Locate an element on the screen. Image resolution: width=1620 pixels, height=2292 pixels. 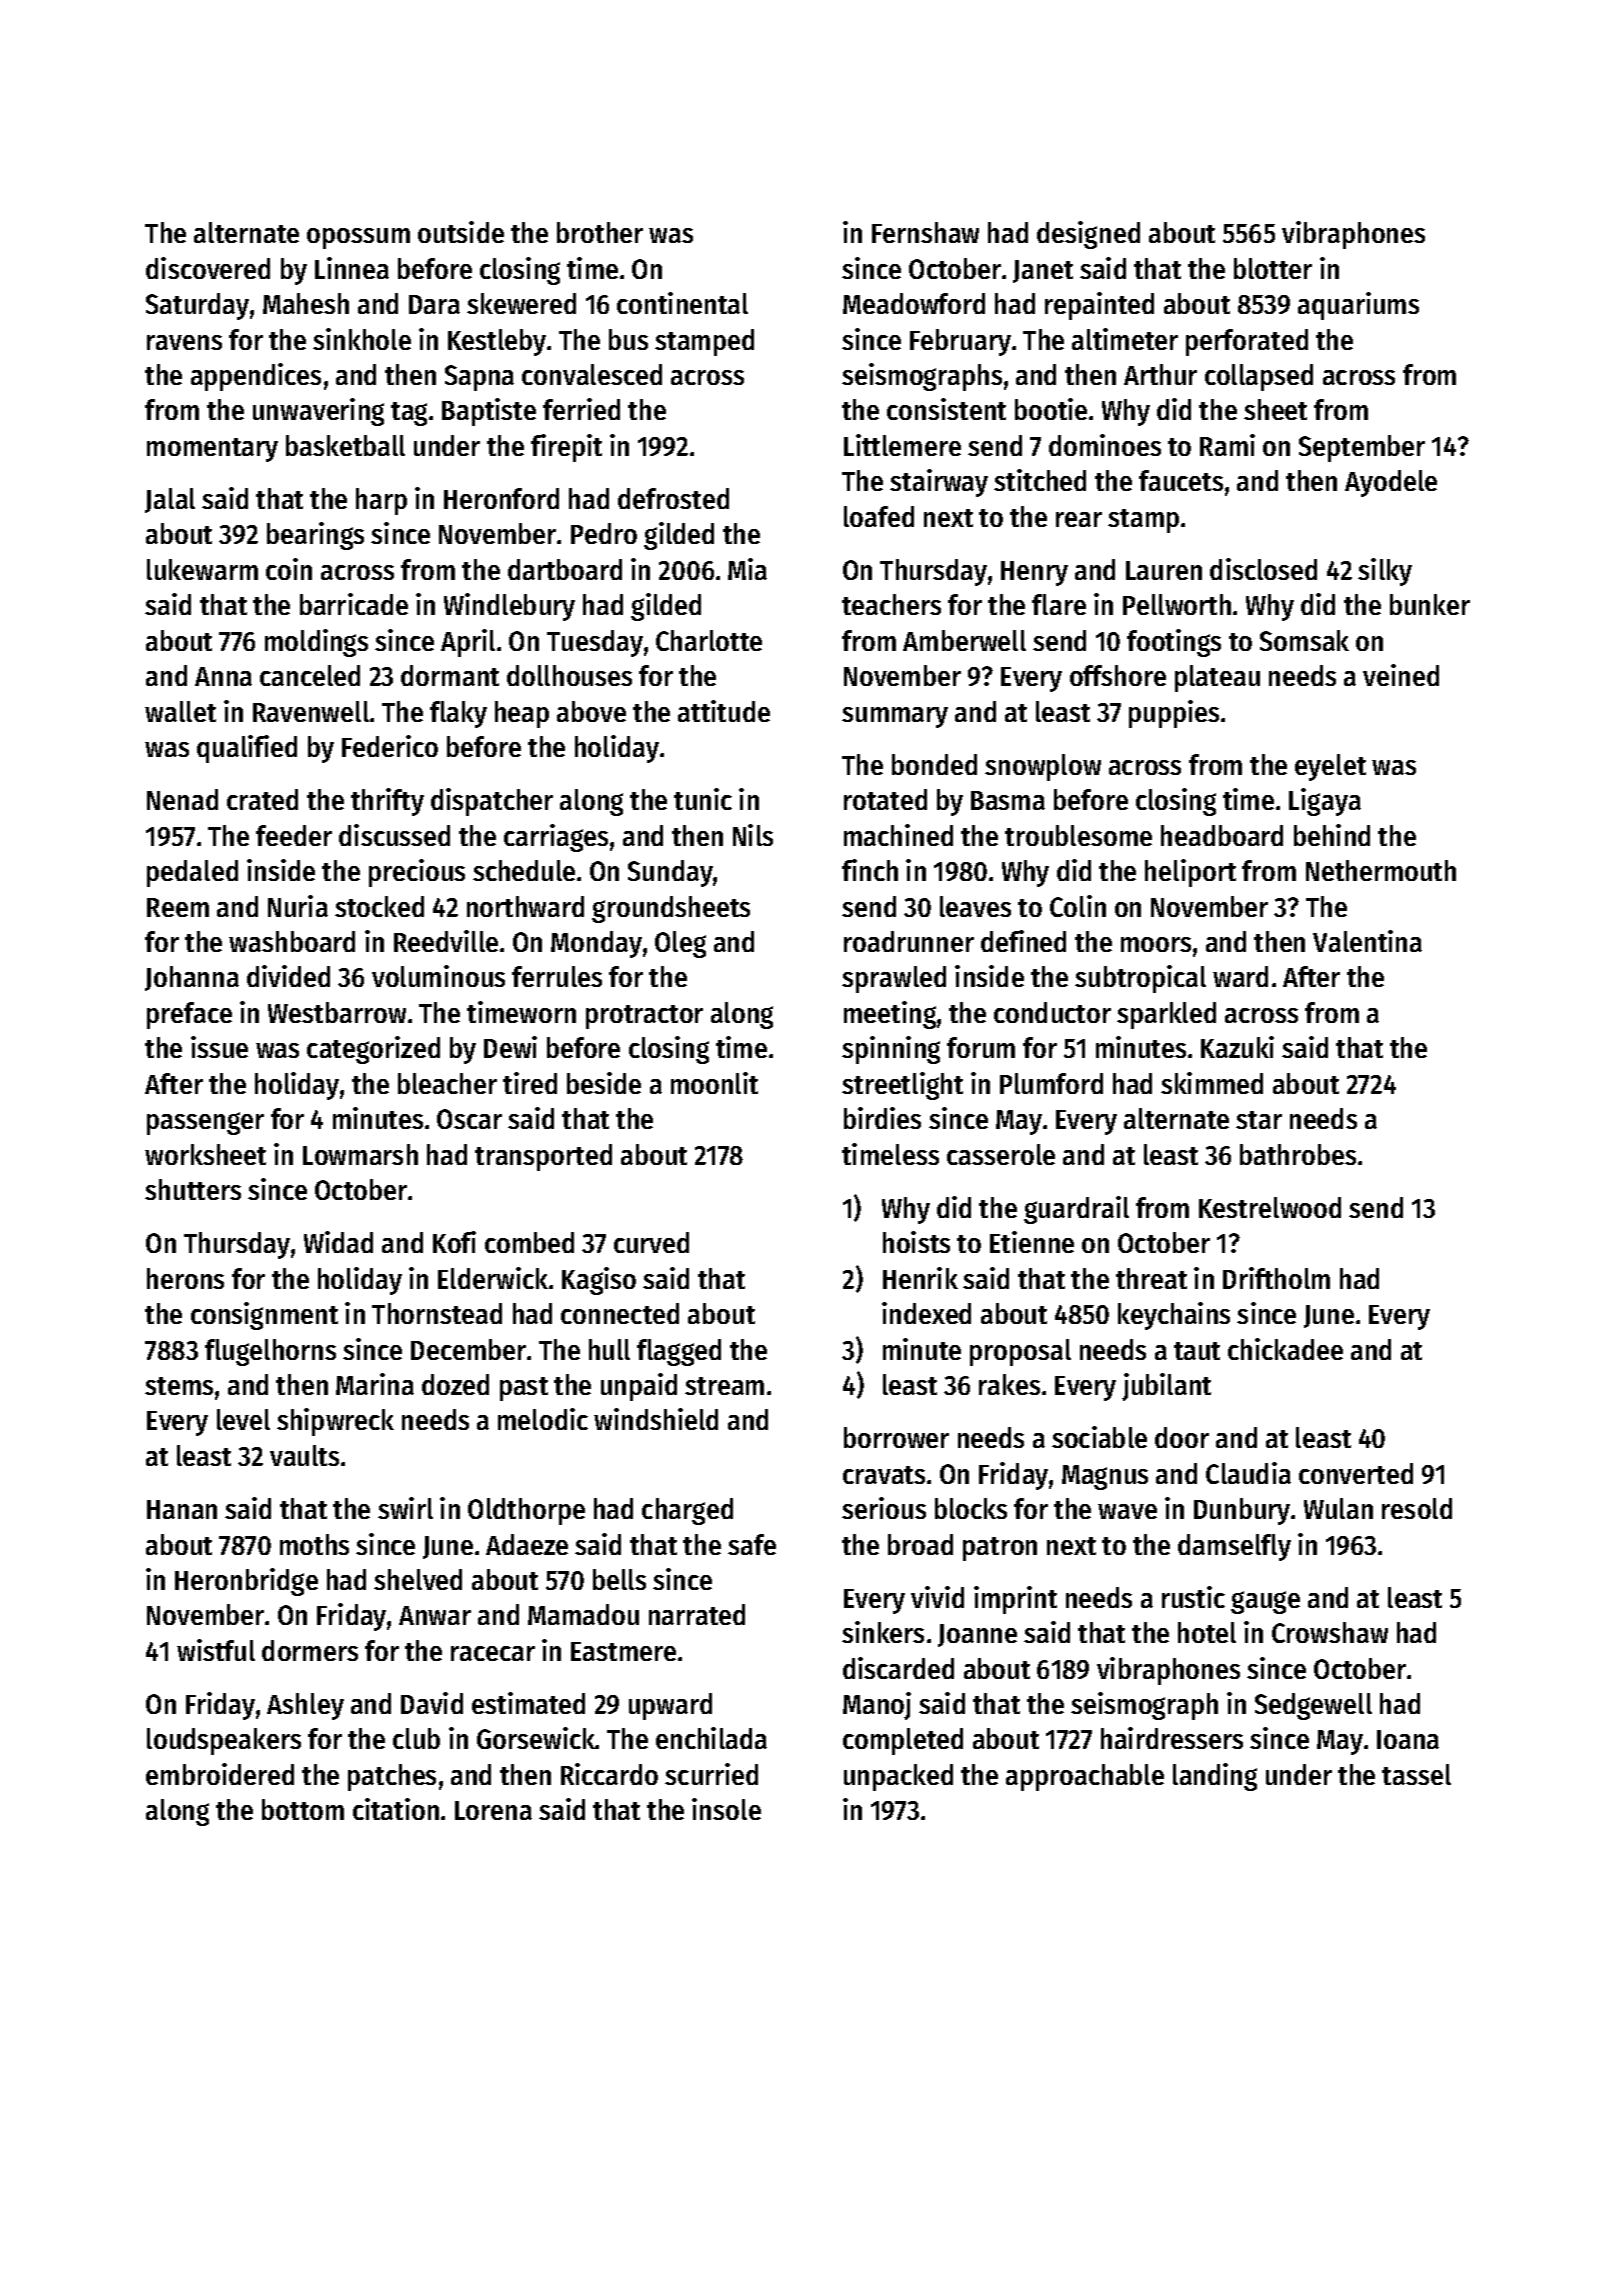
insole is located at coordinates (726, 1809).
